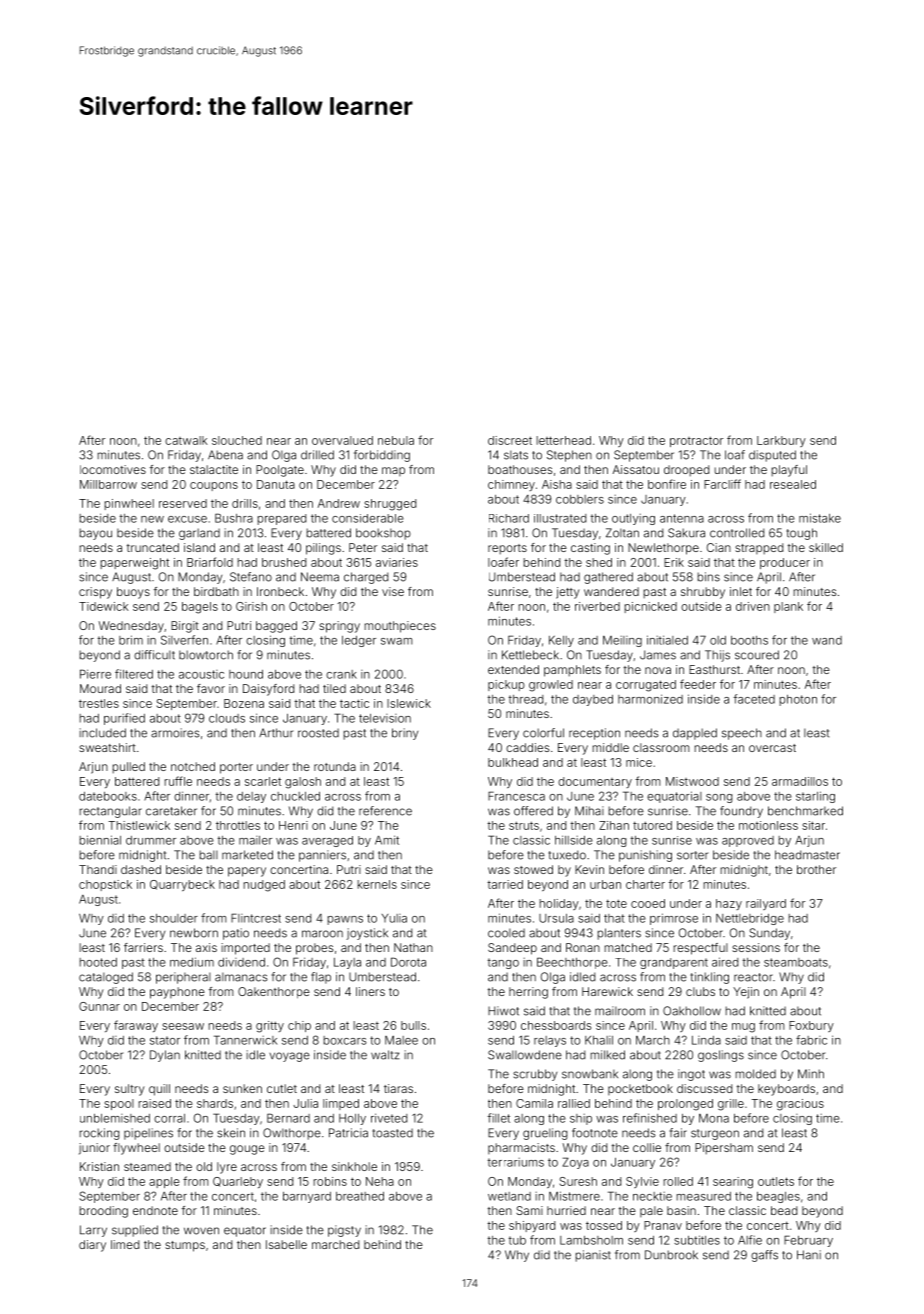  What do you see at coordinates (396, 440) in the screenshot?
I see `nebula` at bounding box center [396, 440].
